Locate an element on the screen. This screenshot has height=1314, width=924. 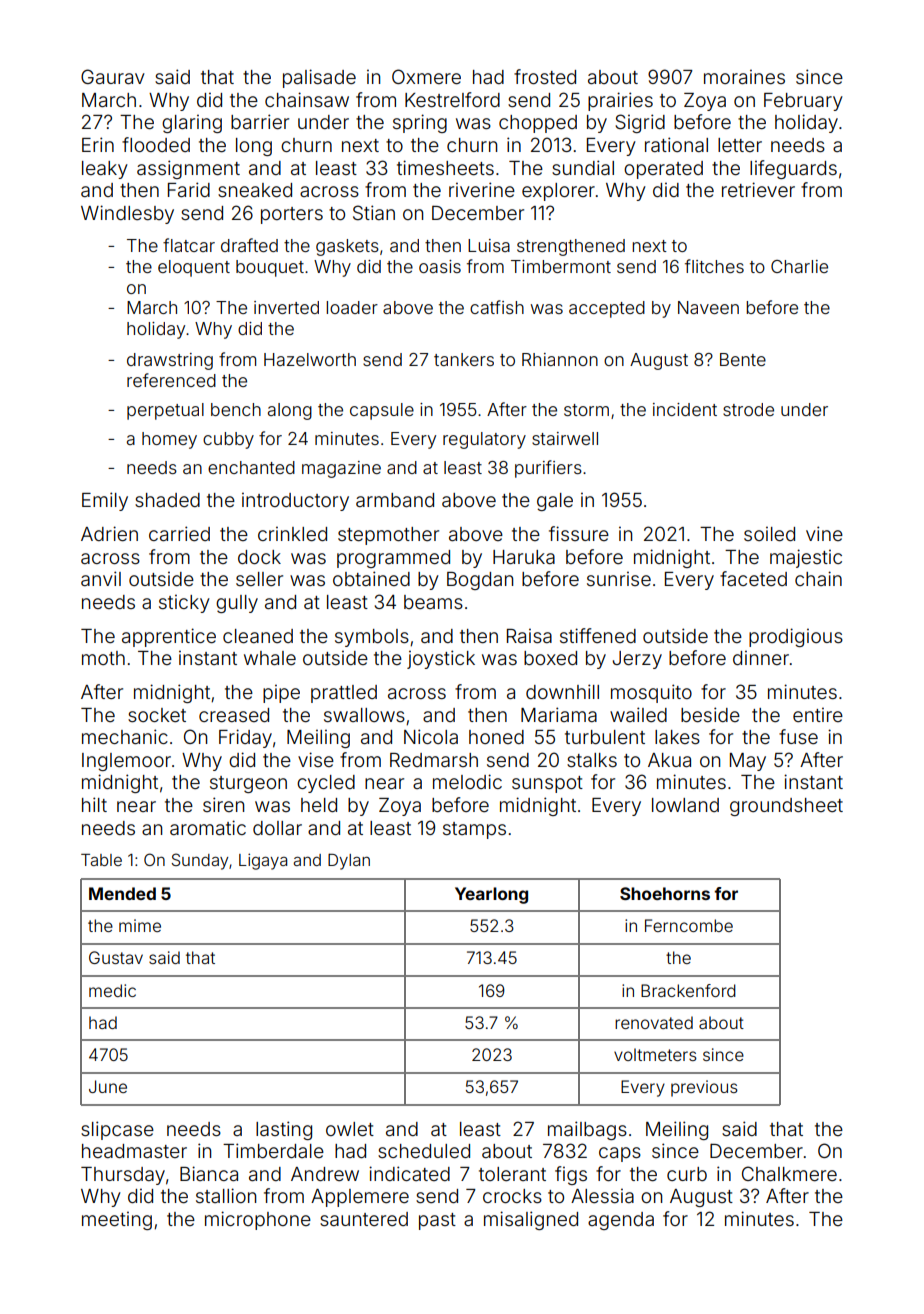
symbols is located at coordinates (372, 638).
